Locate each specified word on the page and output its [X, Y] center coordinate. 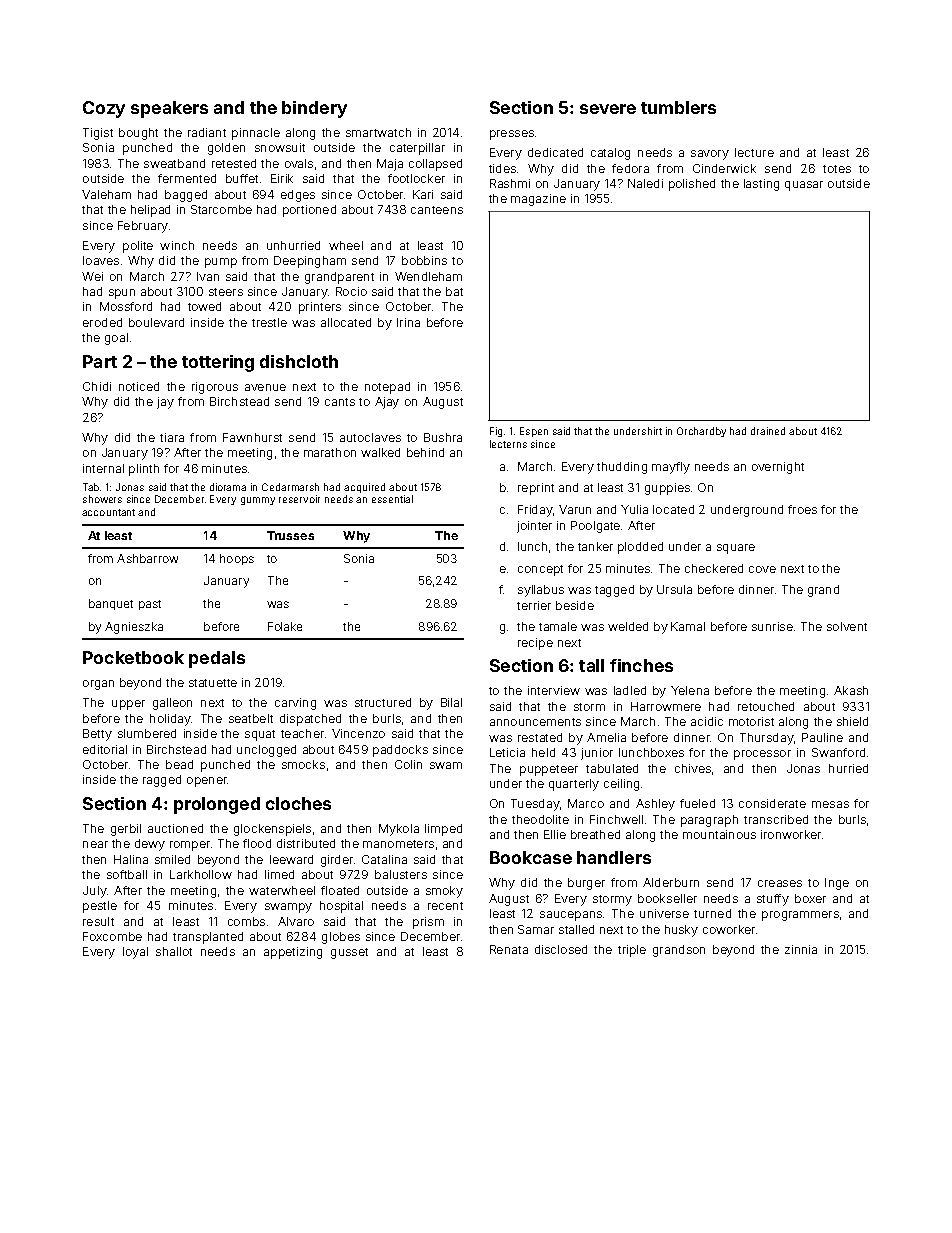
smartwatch [378, 132]
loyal [135, 953]
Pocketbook [133, 657]
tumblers [678, 107]
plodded [640, 548]
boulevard [156, 322]
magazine [538, 200]
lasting [761, 185]
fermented [187, 178]
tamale [558, 626]
